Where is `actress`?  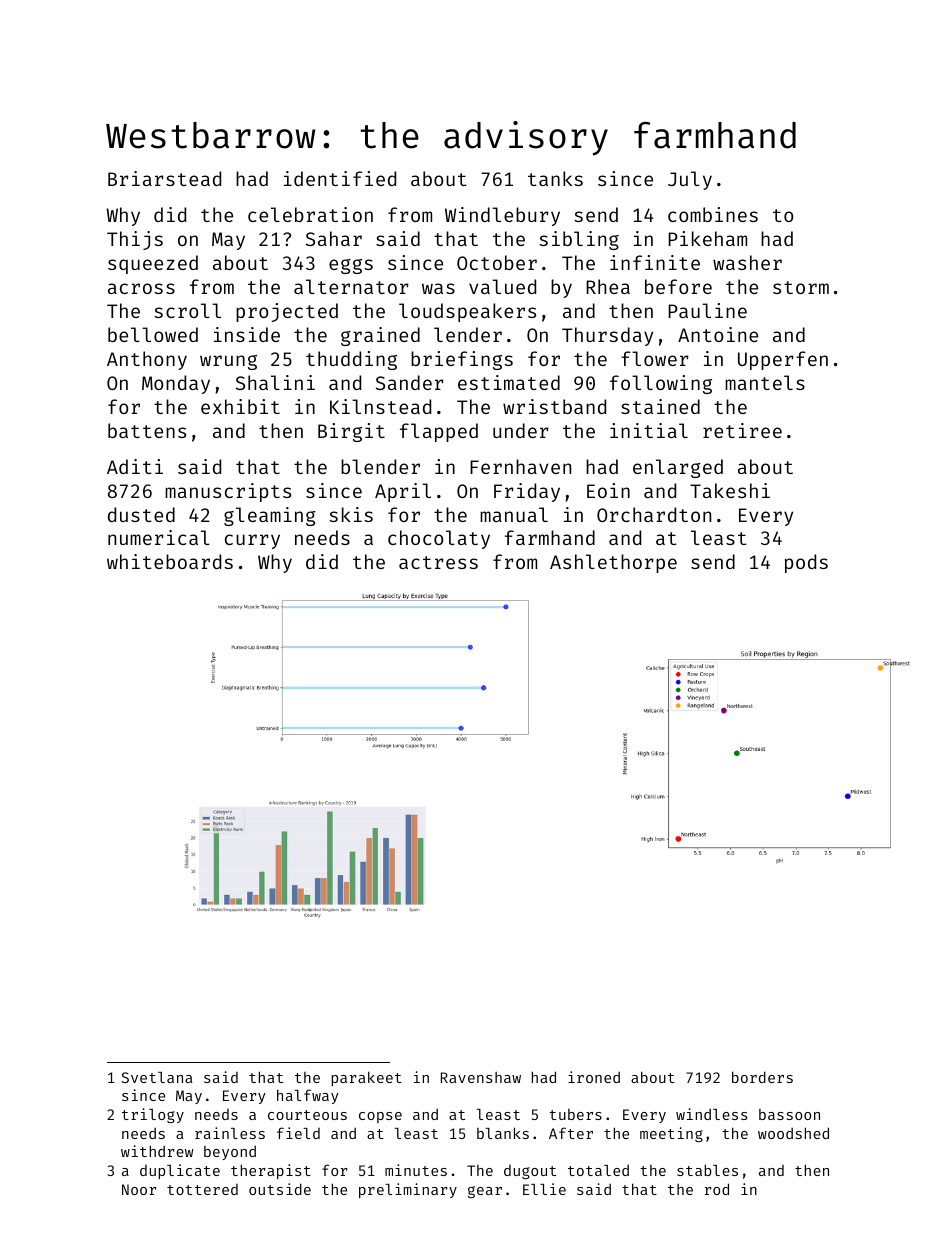 actress is located at coordinates (438, 562).
